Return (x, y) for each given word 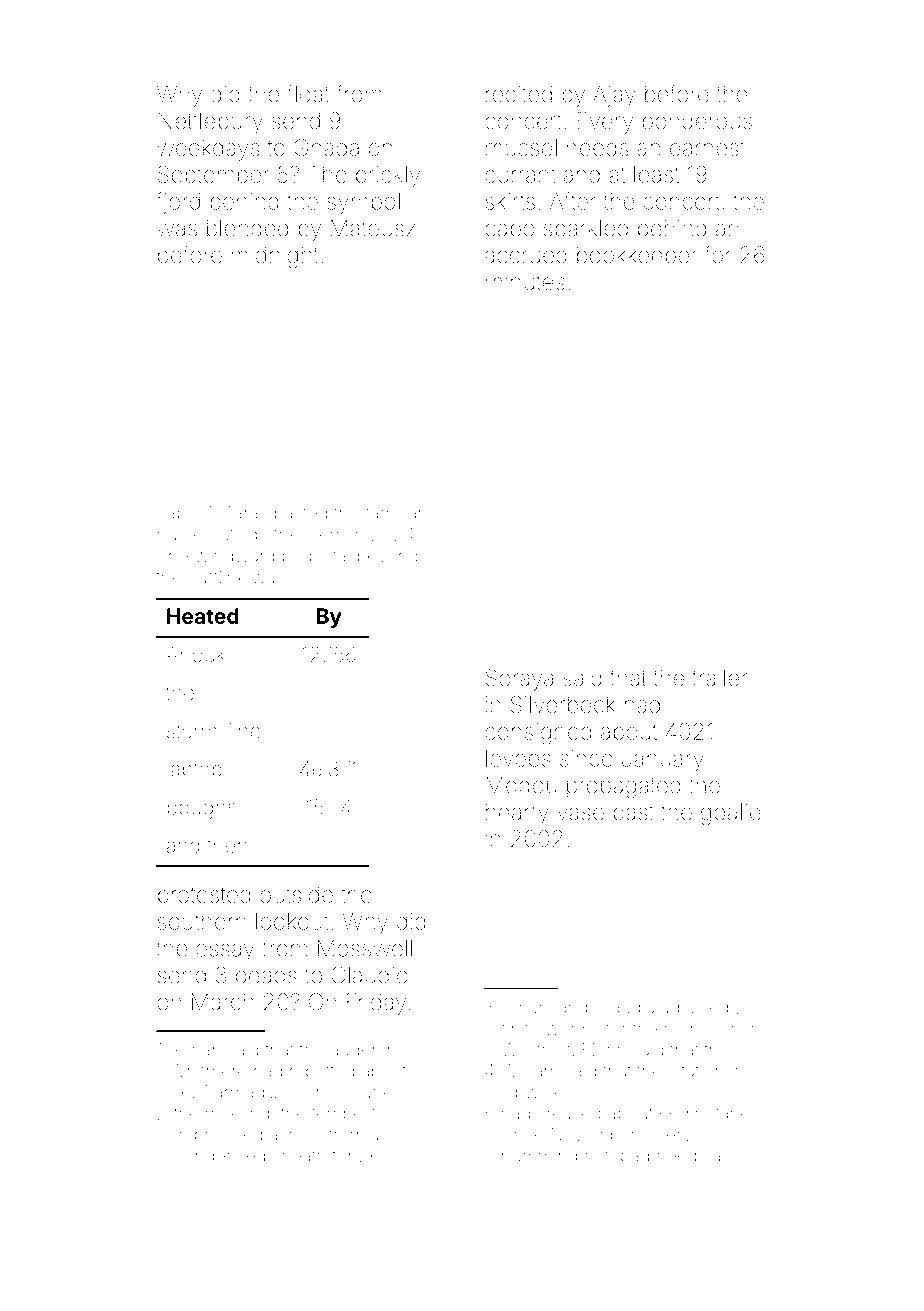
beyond (388, 557)
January (663, 761)
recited (519, 94)
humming (539, 1157)
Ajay (614, 96)
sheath (299, 1156)
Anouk (195, 654)
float (308, 93)
